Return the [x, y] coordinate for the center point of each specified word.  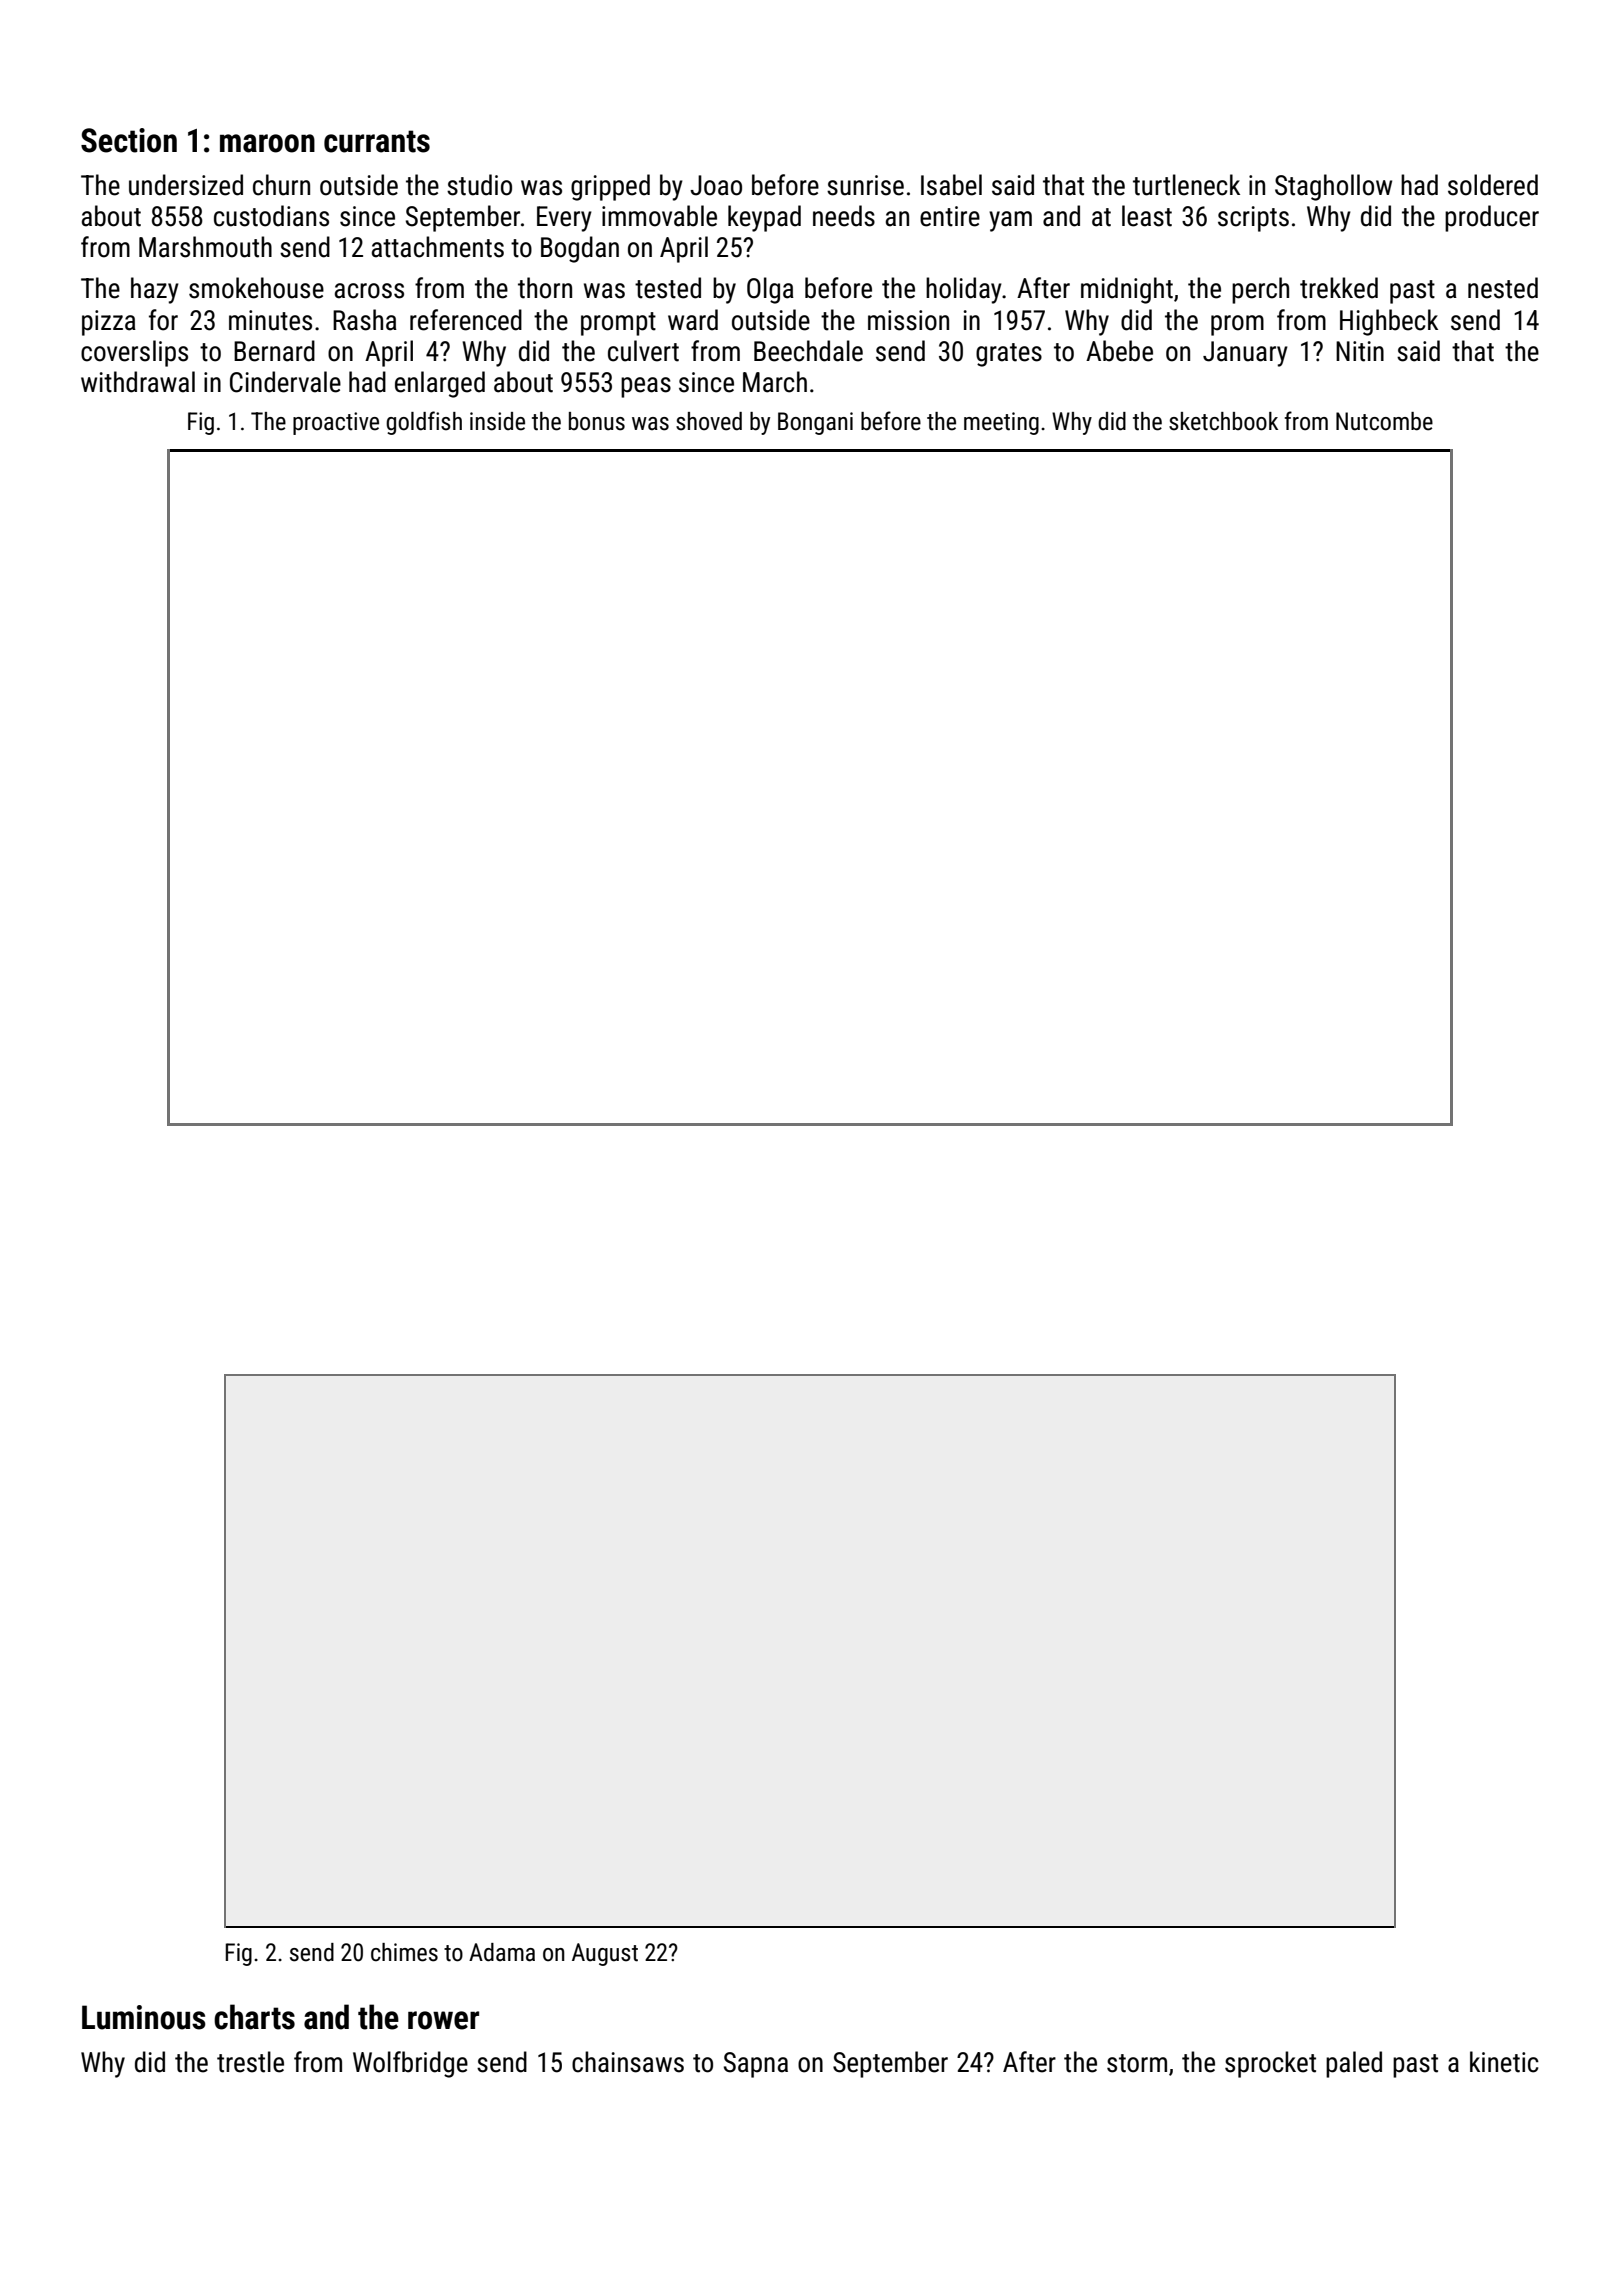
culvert [643, 351]
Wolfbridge [410, 2064]
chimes [404, 1952]
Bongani [815, 423]
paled [1354, 2064]
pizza [109, 323]
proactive [336, 423]
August [605, 1954]
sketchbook [1223, 421]
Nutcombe [1384, 421]
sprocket [1270, 2064]
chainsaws [628, 2062]
